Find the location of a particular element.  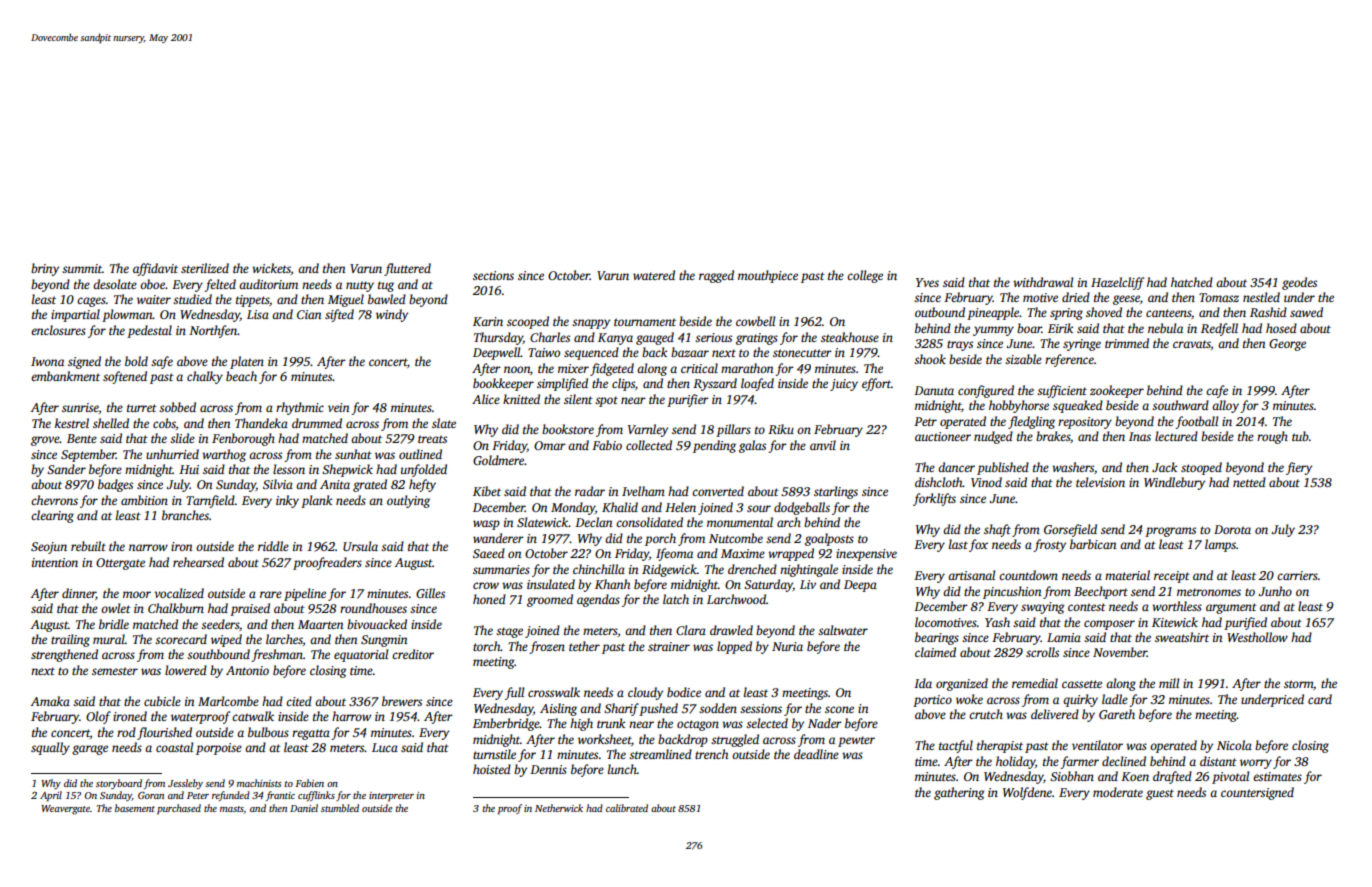

summit is located at coordinates (82, 268).
